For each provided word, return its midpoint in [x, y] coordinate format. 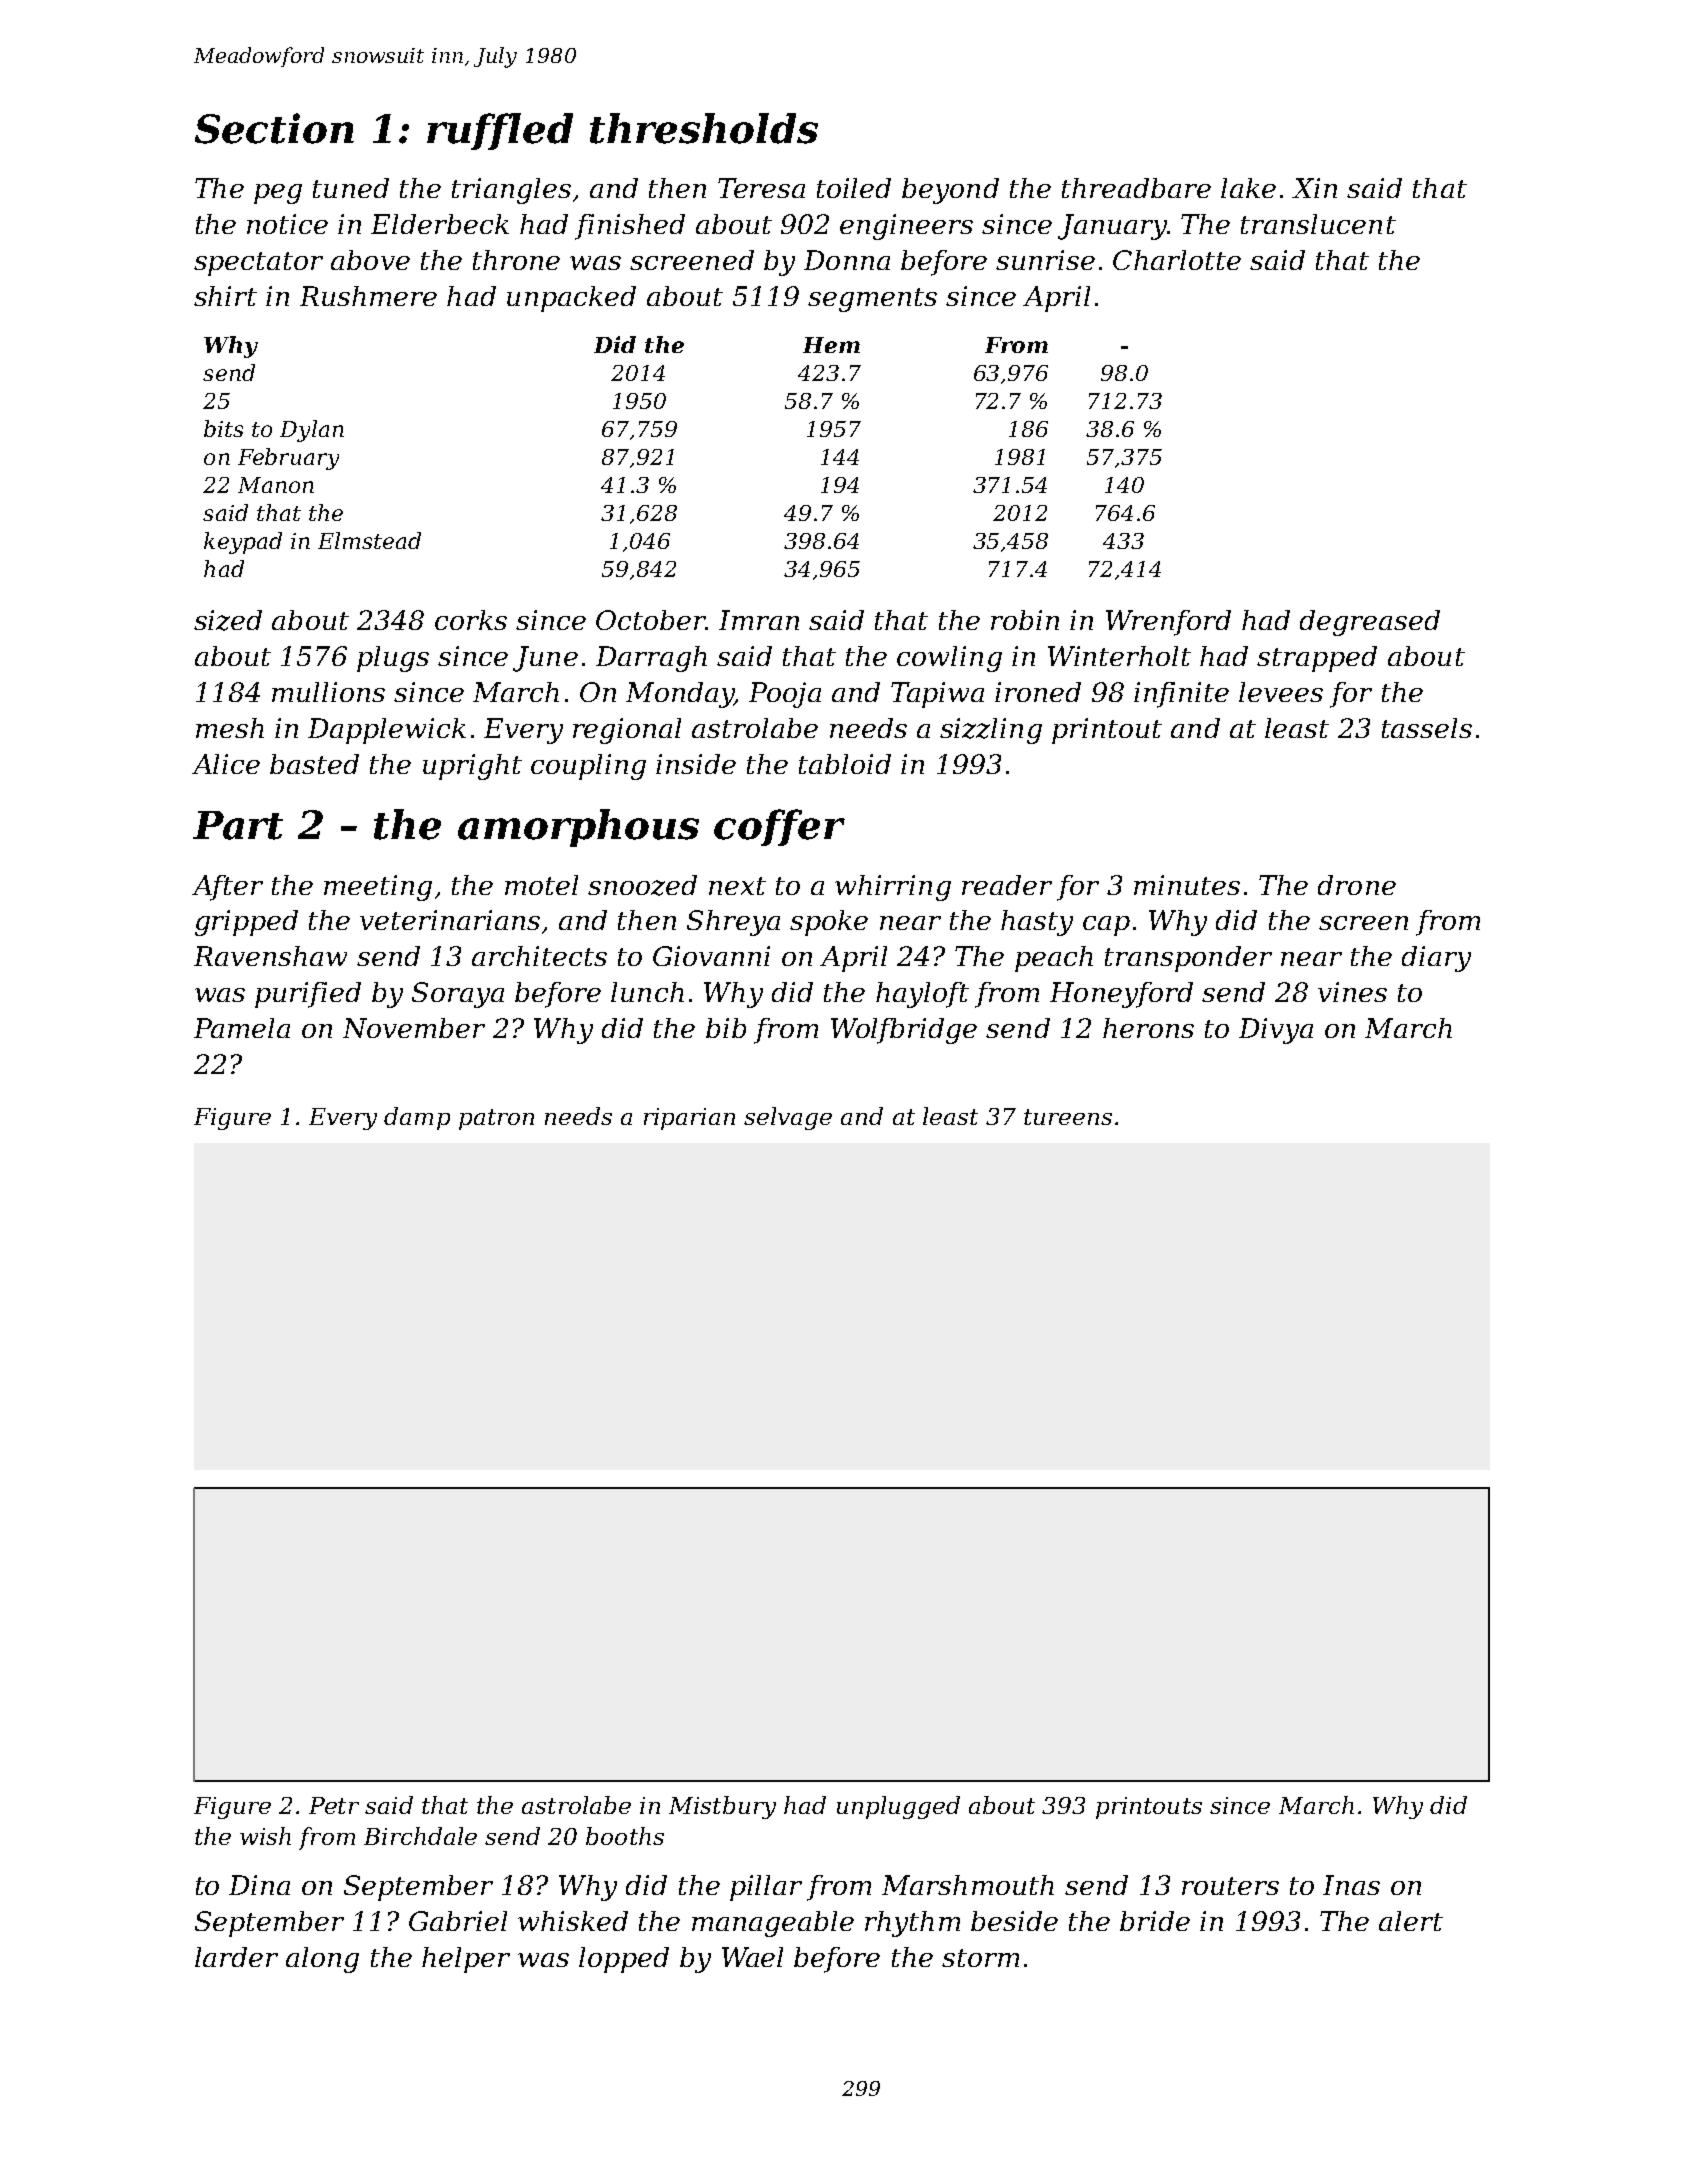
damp [417, 1118]
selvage [788, 1118]
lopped [624, 1960]
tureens [1068, 1117]
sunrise [1045, 260]
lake [1248, 188]
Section [274, 128]
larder [236, 1957]
